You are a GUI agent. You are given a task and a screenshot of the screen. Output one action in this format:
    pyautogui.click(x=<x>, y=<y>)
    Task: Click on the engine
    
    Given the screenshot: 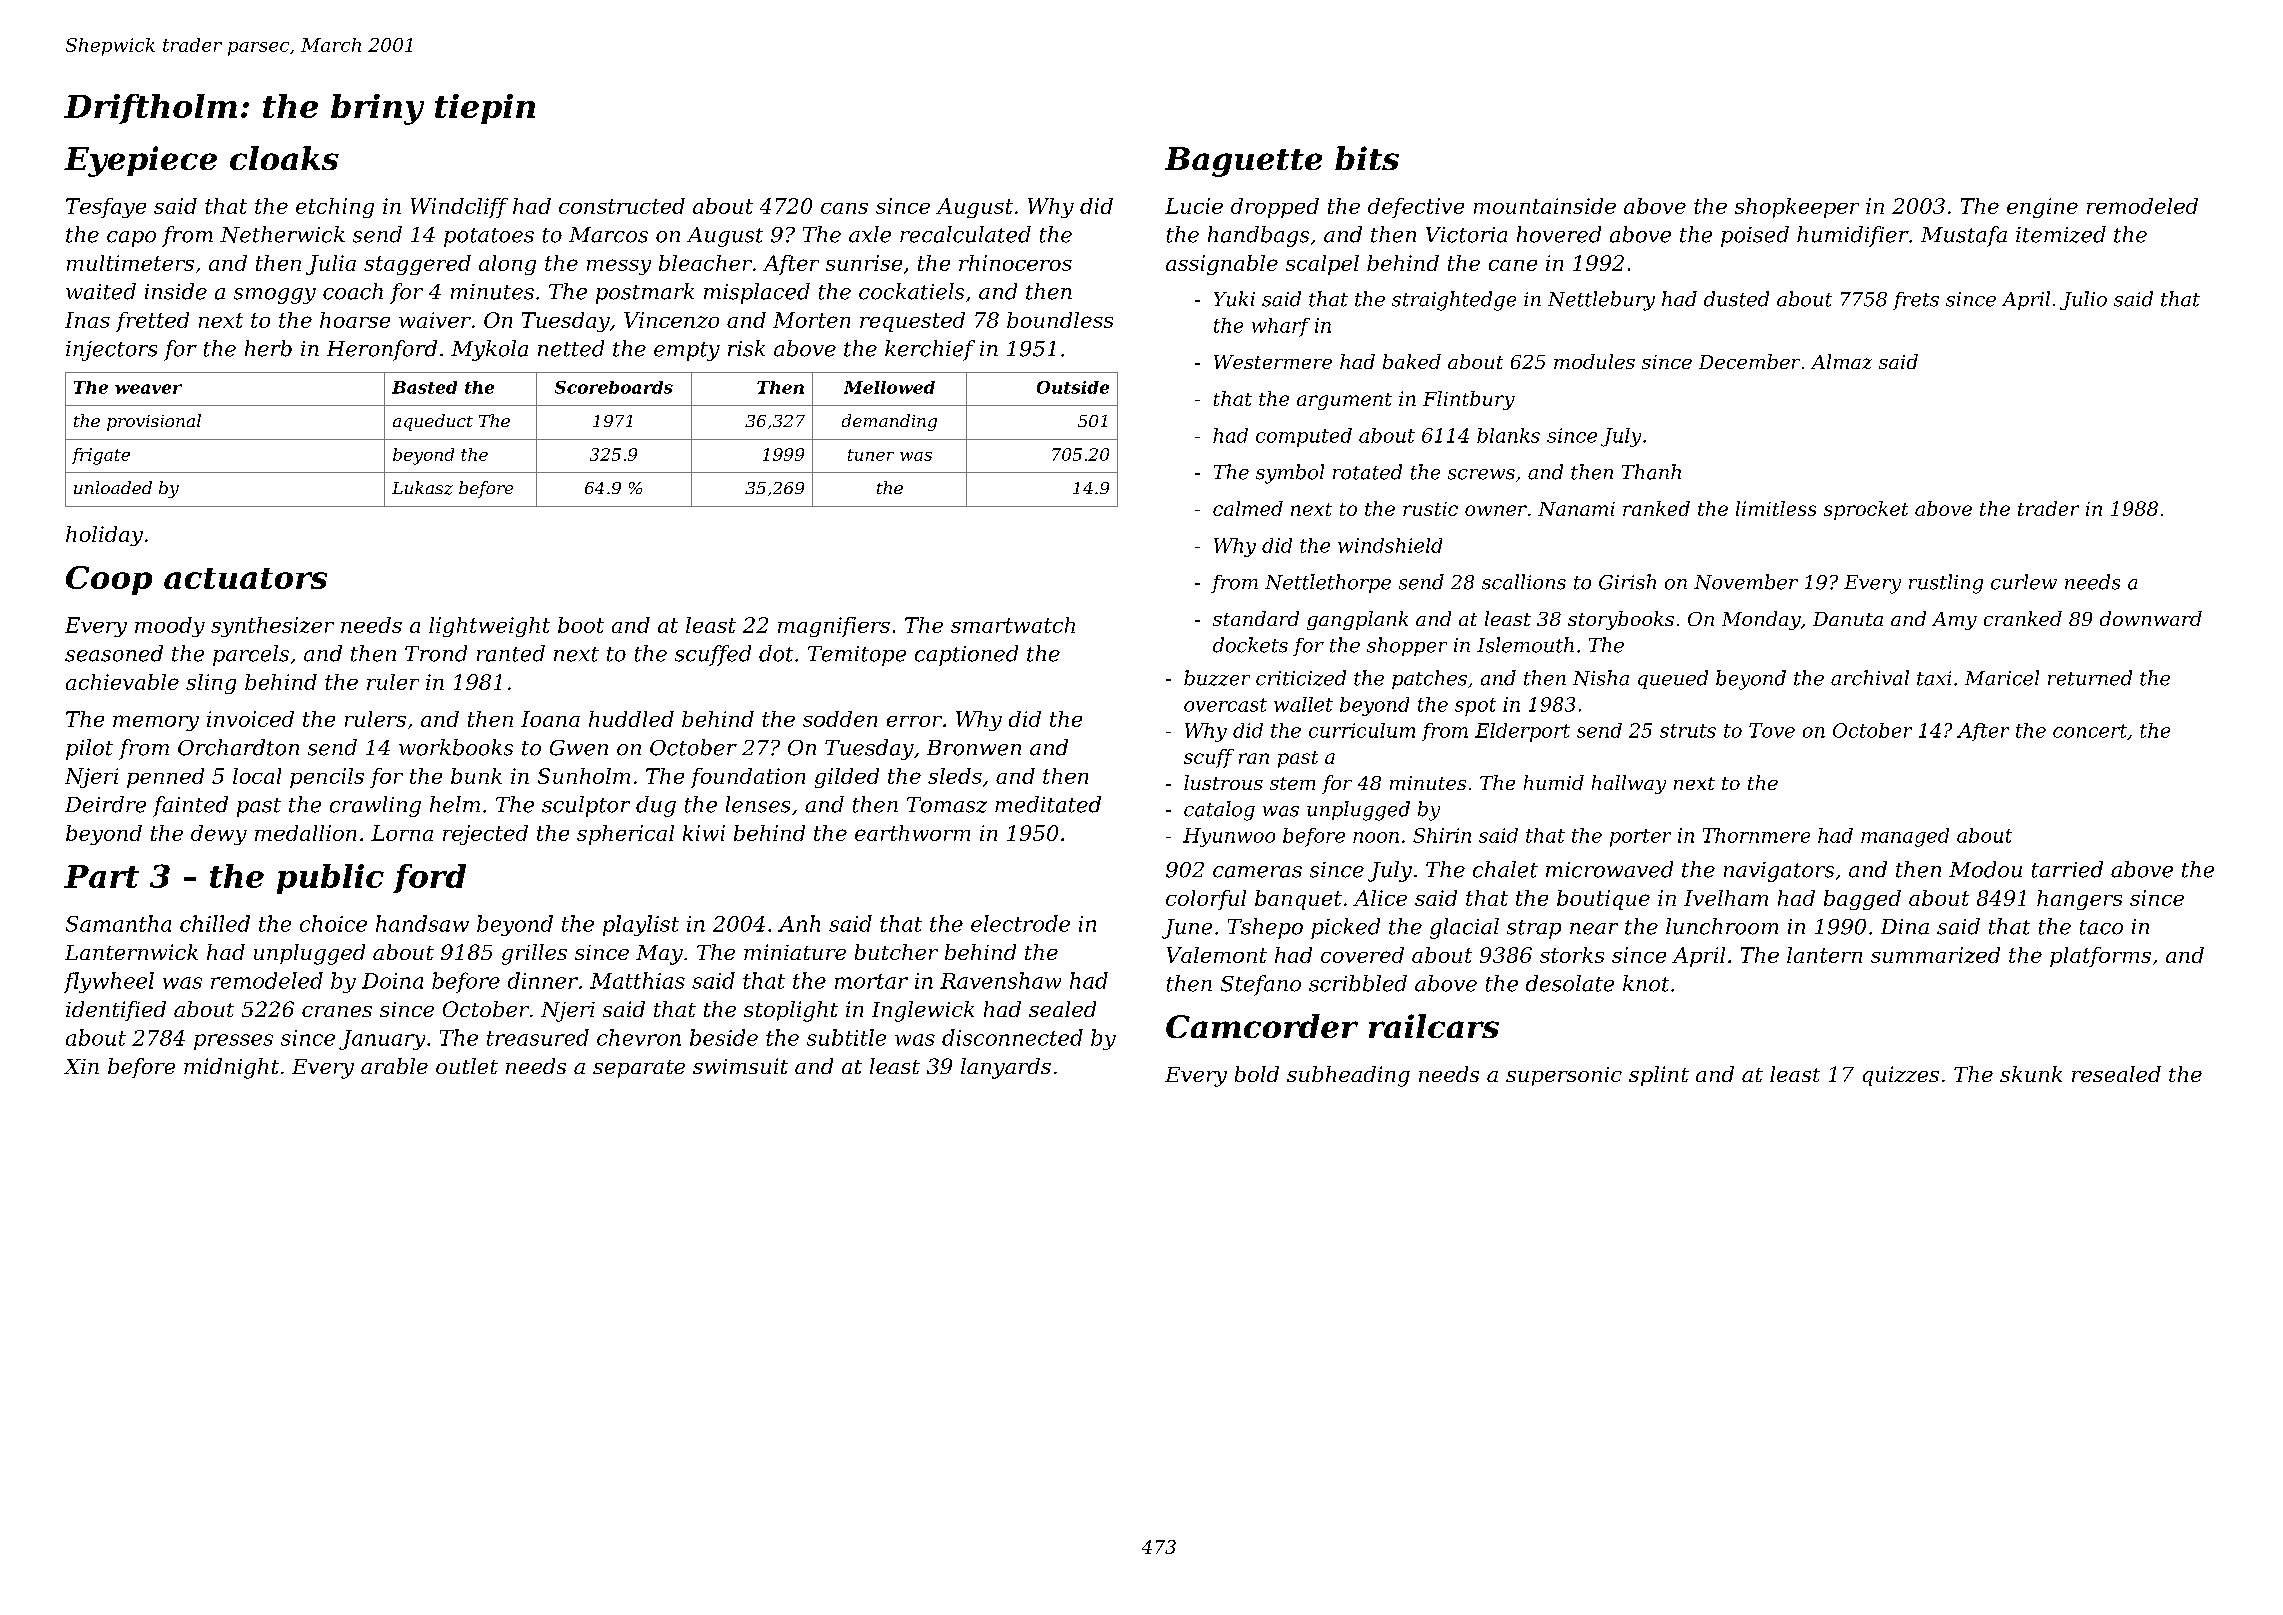 What is the action you would take?
    pyautogui.click(x=2042, y=208)
